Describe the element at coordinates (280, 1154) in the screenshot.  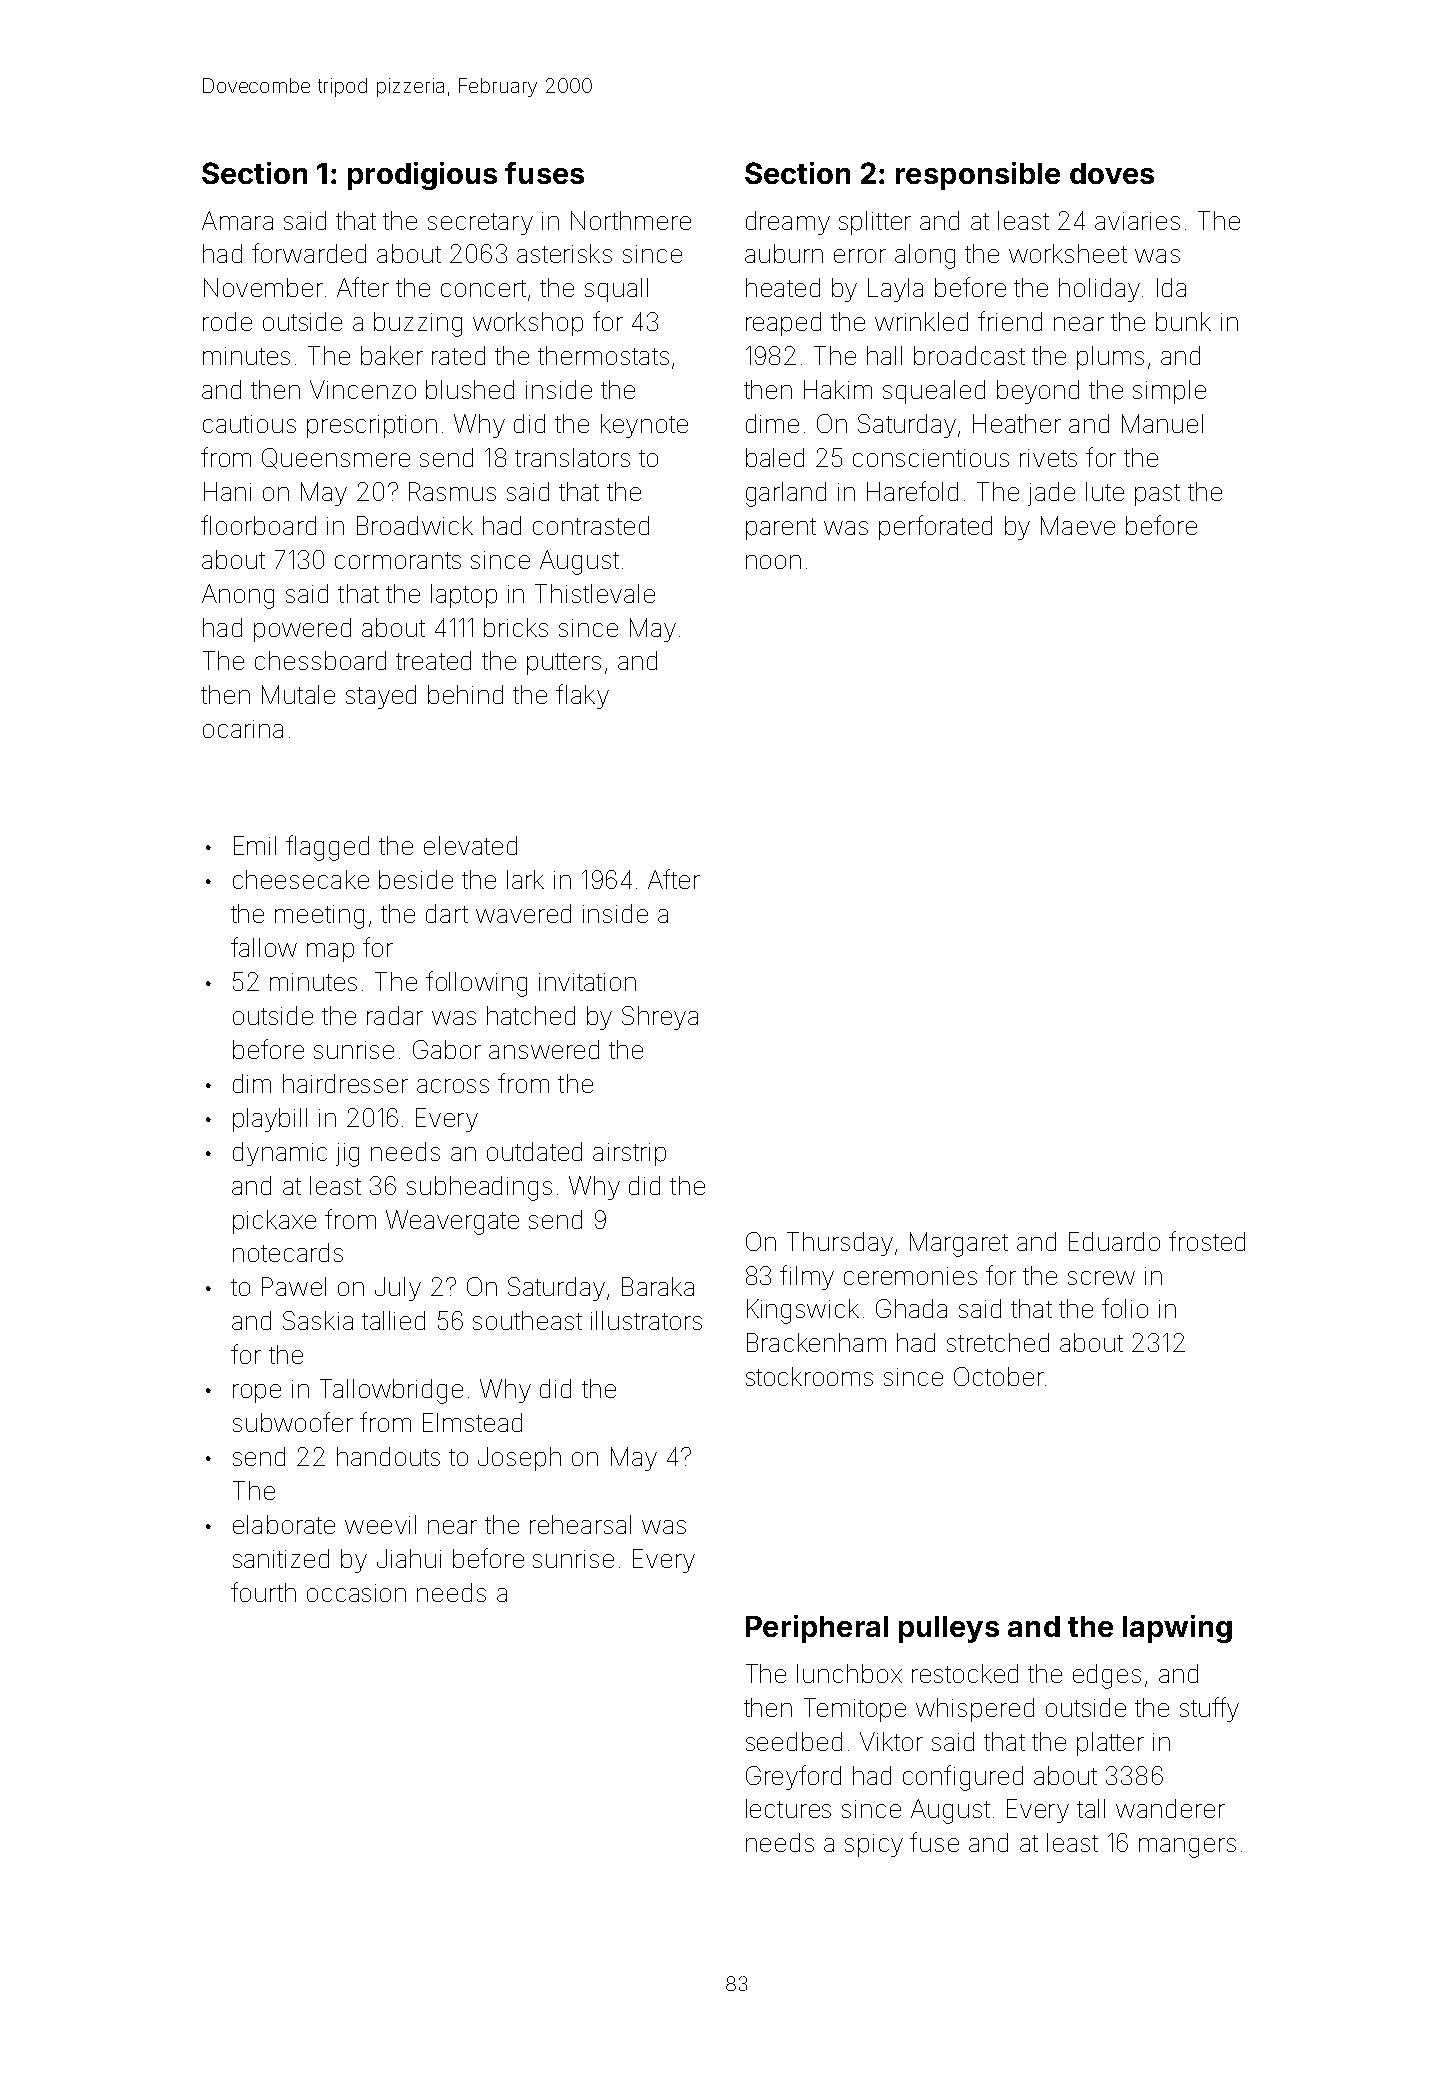
I see `dynamic` at that location.
